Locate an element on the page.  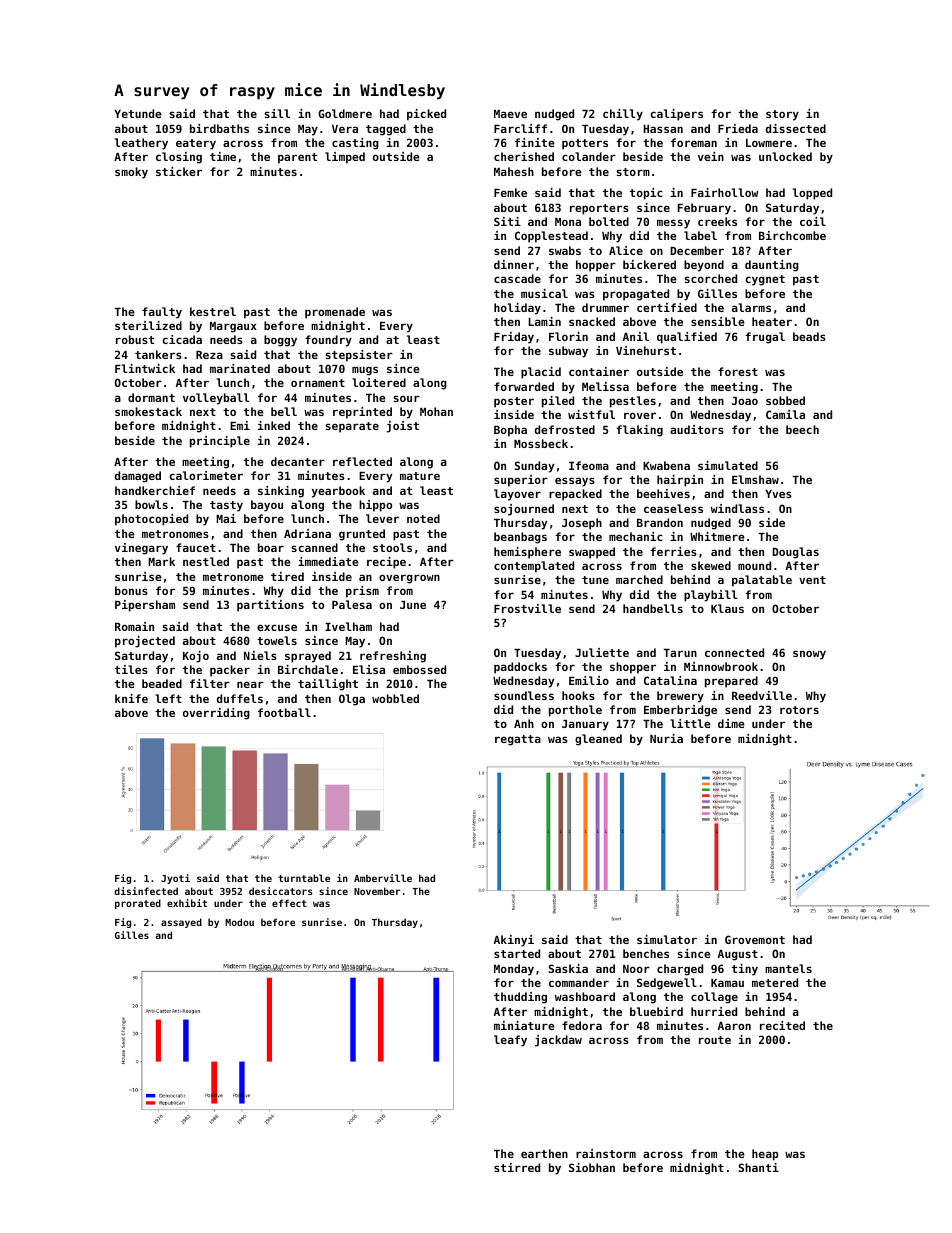
leafy is located at coordinates (510, 1041).
